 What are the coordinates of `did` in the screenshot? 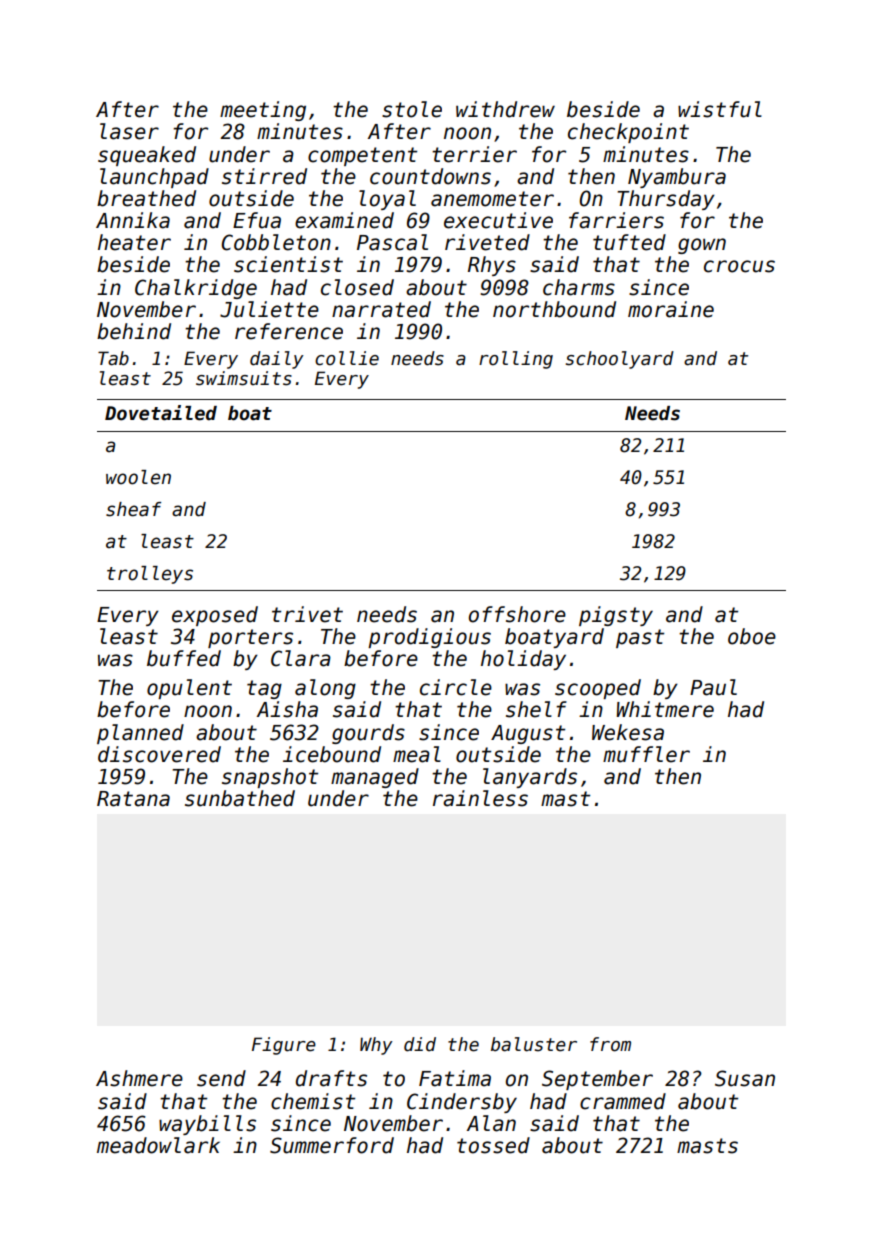 It's located at (420, 1044).
